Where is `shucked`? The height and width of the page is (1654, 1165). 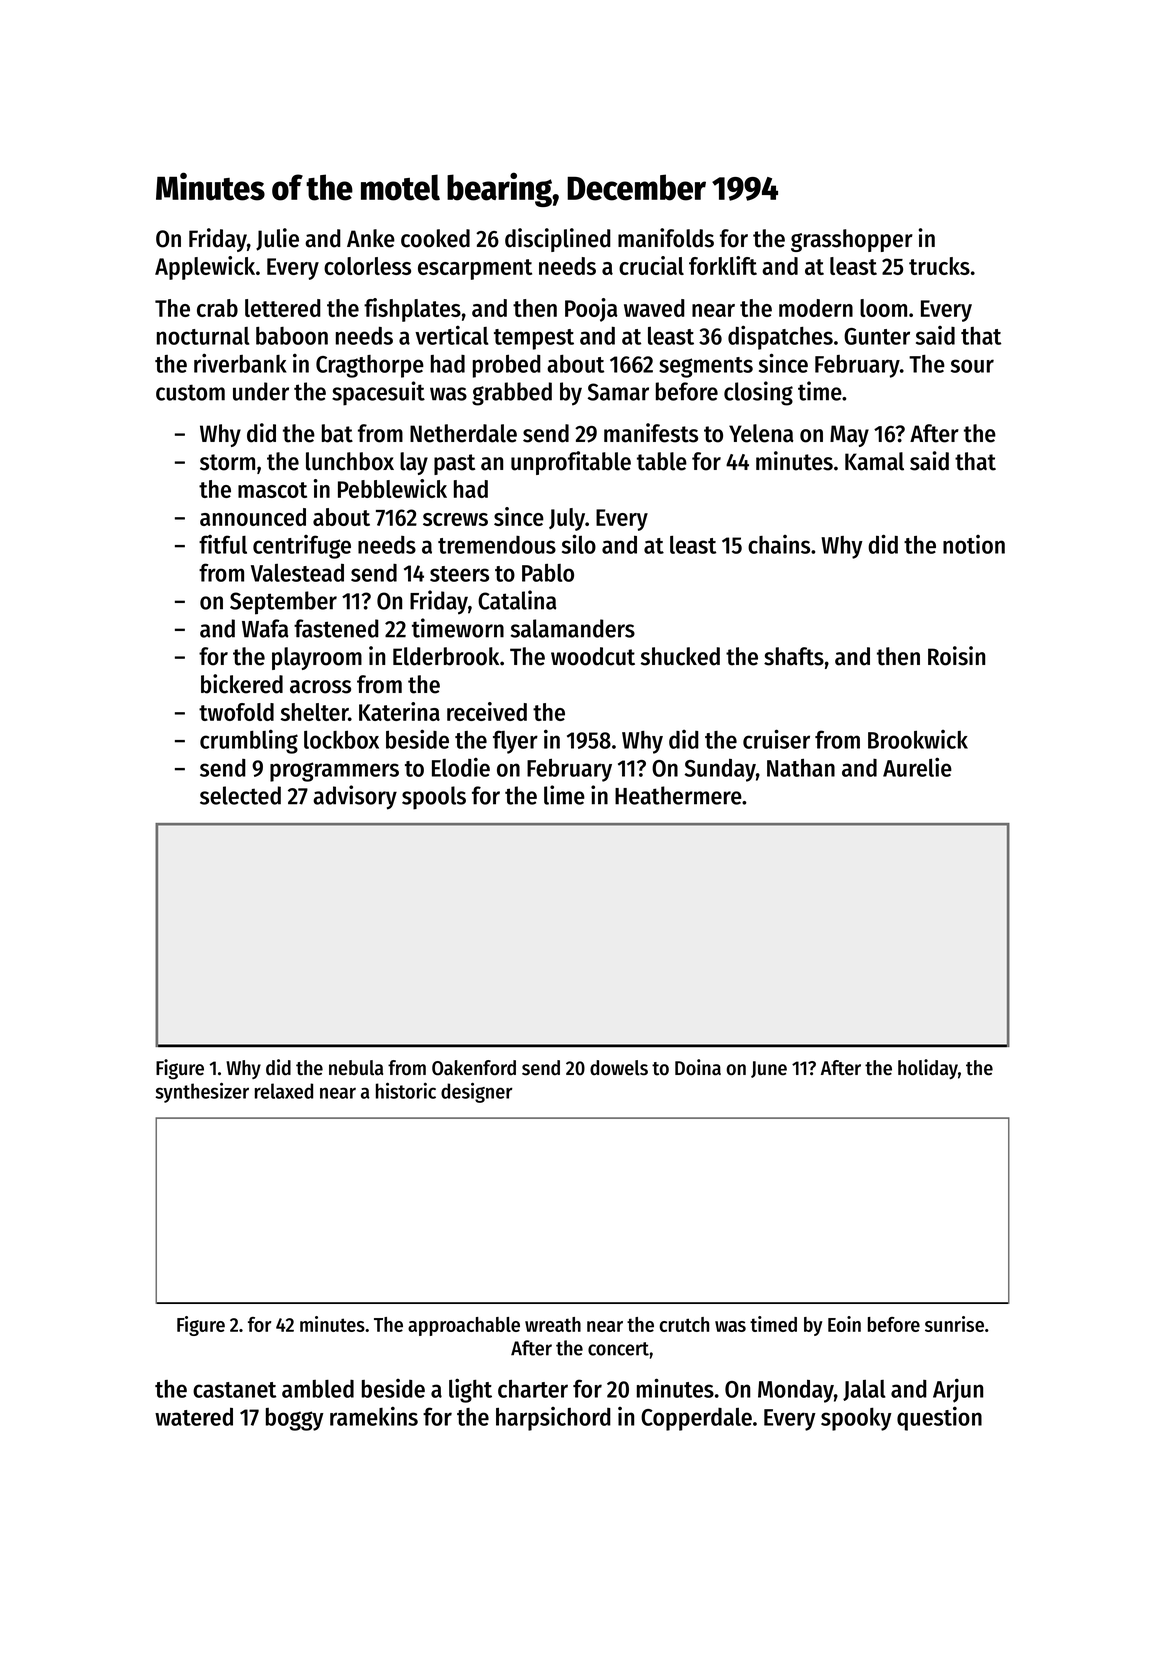
shucked is located at coordinates (680, 656).
